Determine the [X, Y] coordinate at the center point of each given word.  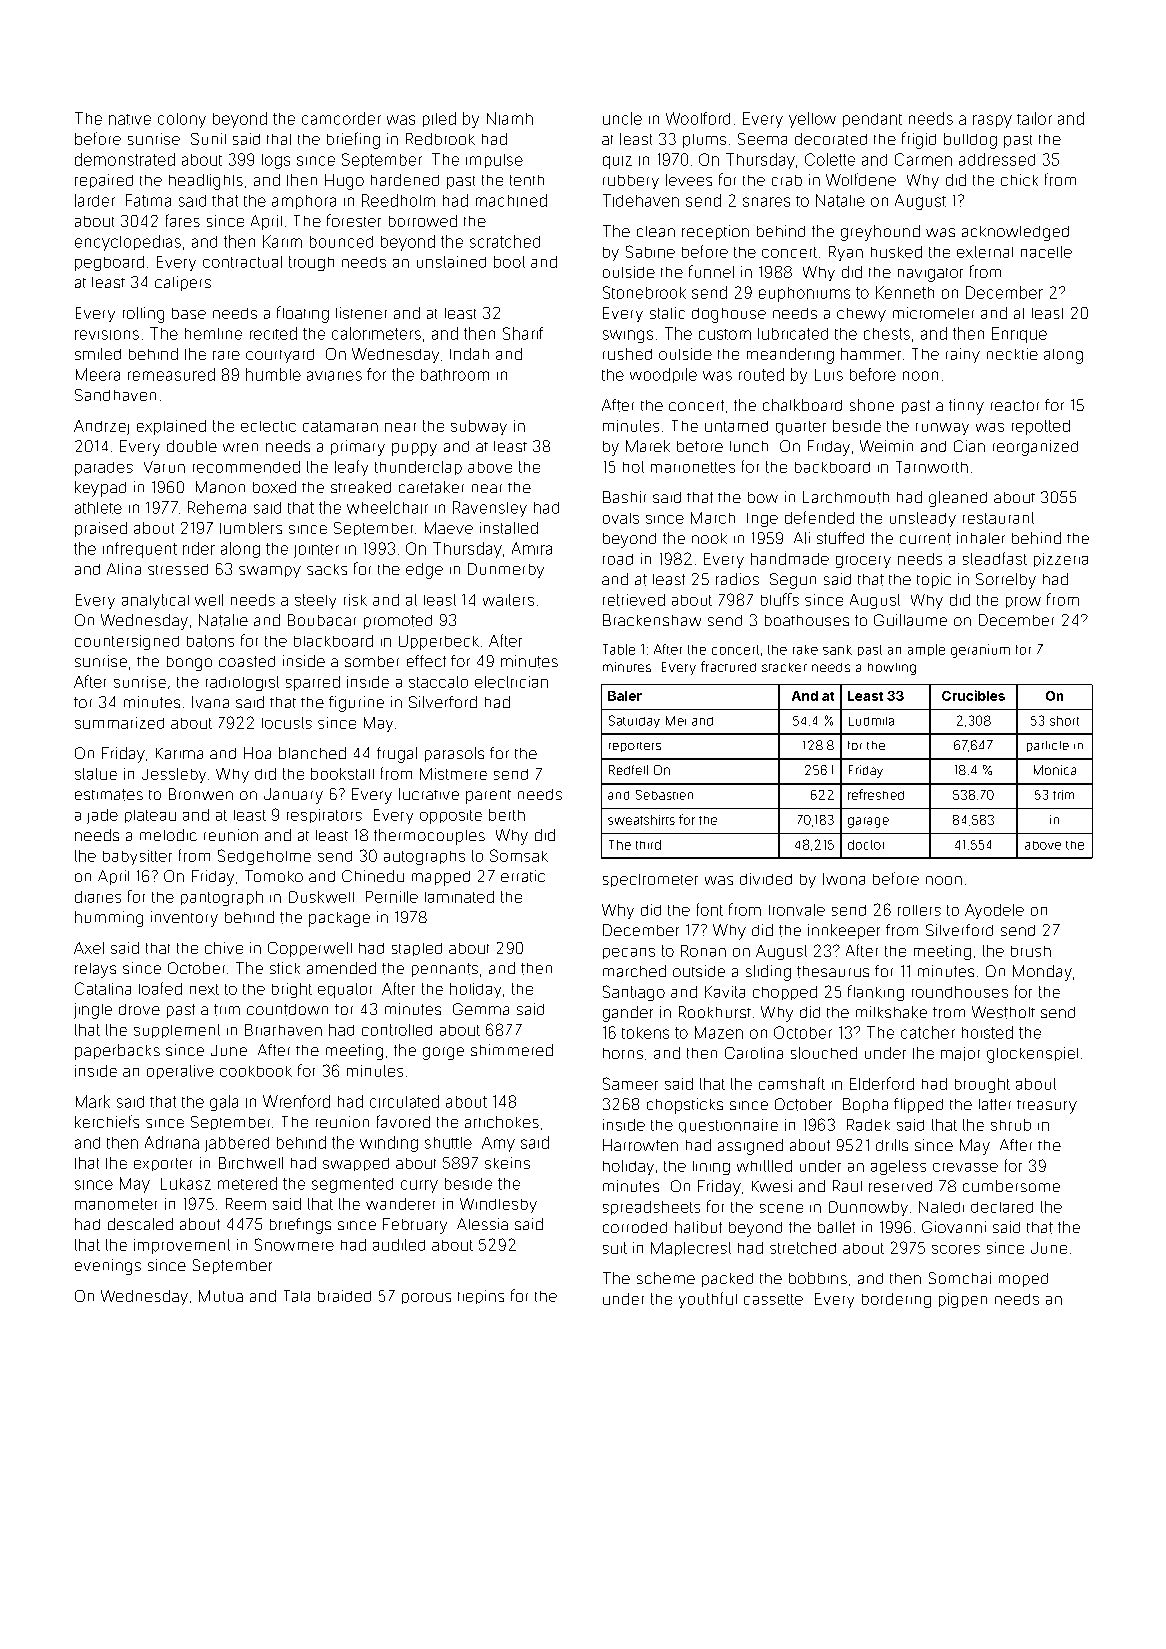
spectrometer [650, 880]
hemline [213, 334]
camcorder [341, 118]
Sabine [650, 251]
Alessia [482, 1224]
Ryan [846, 253]
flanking [876, 993]
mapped [441, 878]
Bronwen [201, 794]
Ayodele [994, 911]
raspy [992, 121]
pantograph [222, 898]
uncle [622, 118]
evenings [108, 1267]
